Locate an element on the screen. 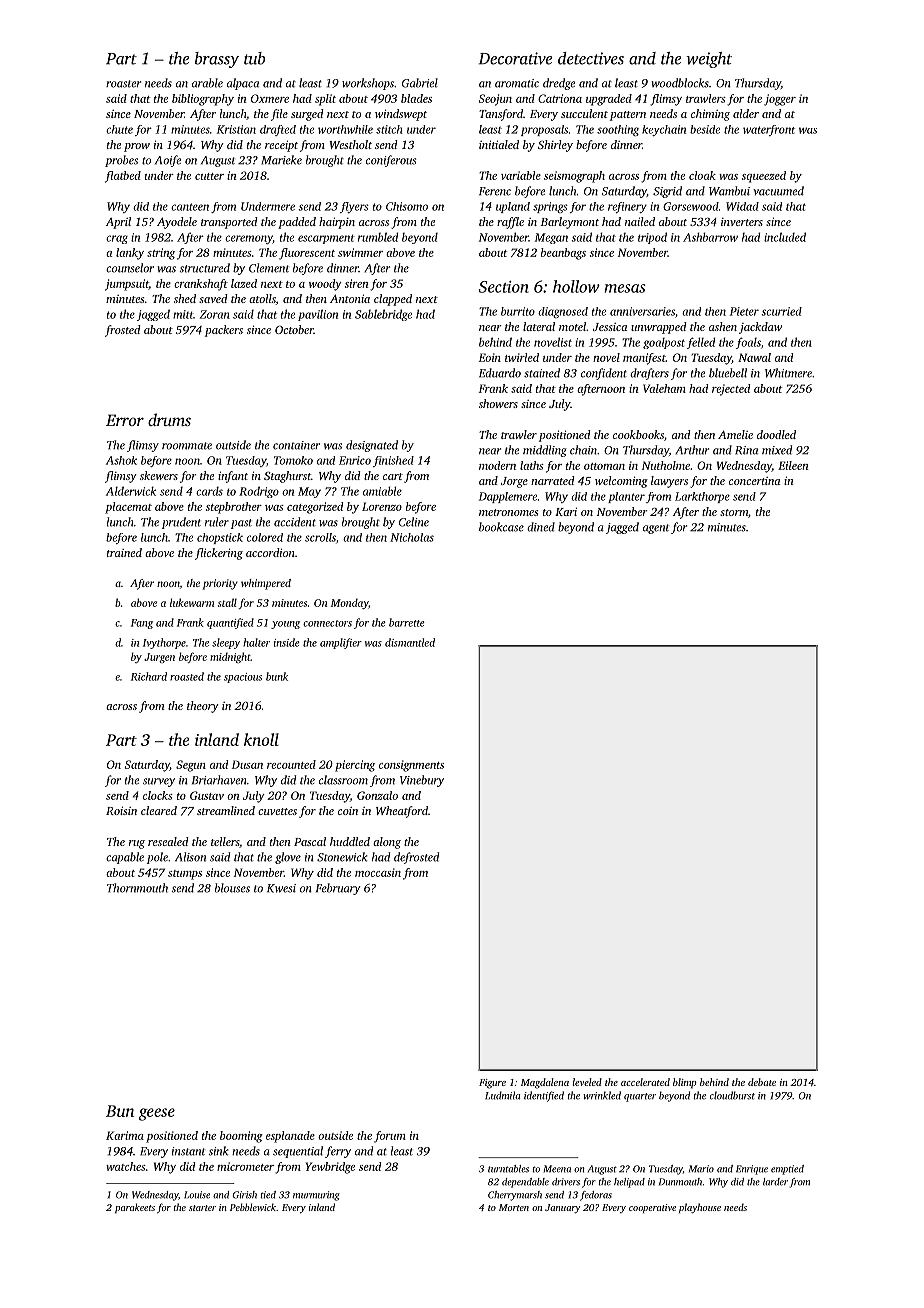 The width and height of the screenshot is (924, 1308). modern is located at coordinates (497, 465).
